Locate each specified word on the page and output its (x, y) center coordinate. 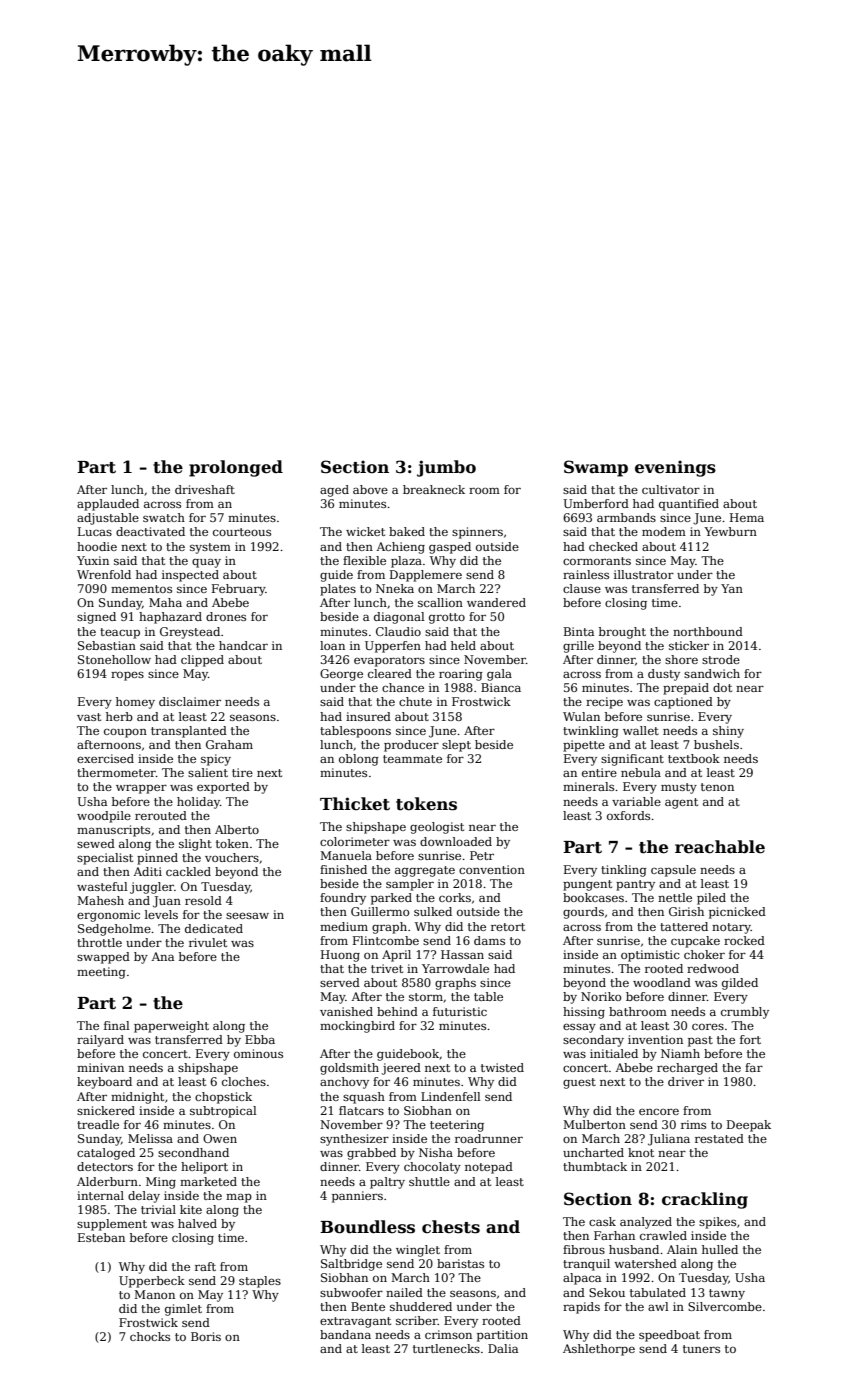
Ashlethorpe (599, 1350)
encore (659, 1111)
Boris (206, 1336)
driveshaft (205, 489)
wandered (496, 602)
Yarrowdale (455, 968)
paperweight (171, 1027)
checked (613, 546)
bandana (345, 1334)
